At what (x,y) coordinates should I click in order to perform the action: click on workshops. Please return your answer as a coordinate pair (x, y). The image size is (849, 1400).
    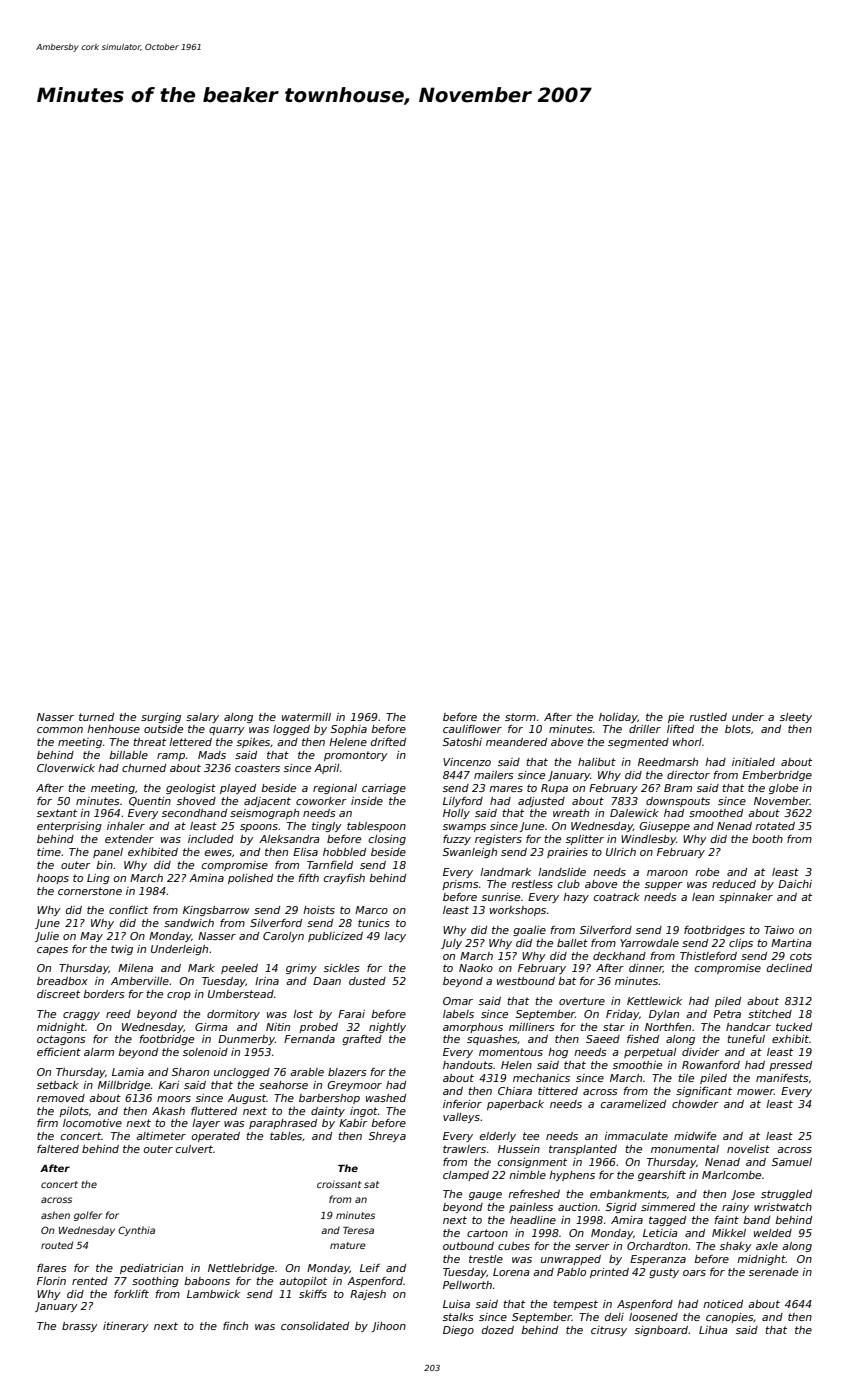
    Looking at the image, I should click on (518, 911).
